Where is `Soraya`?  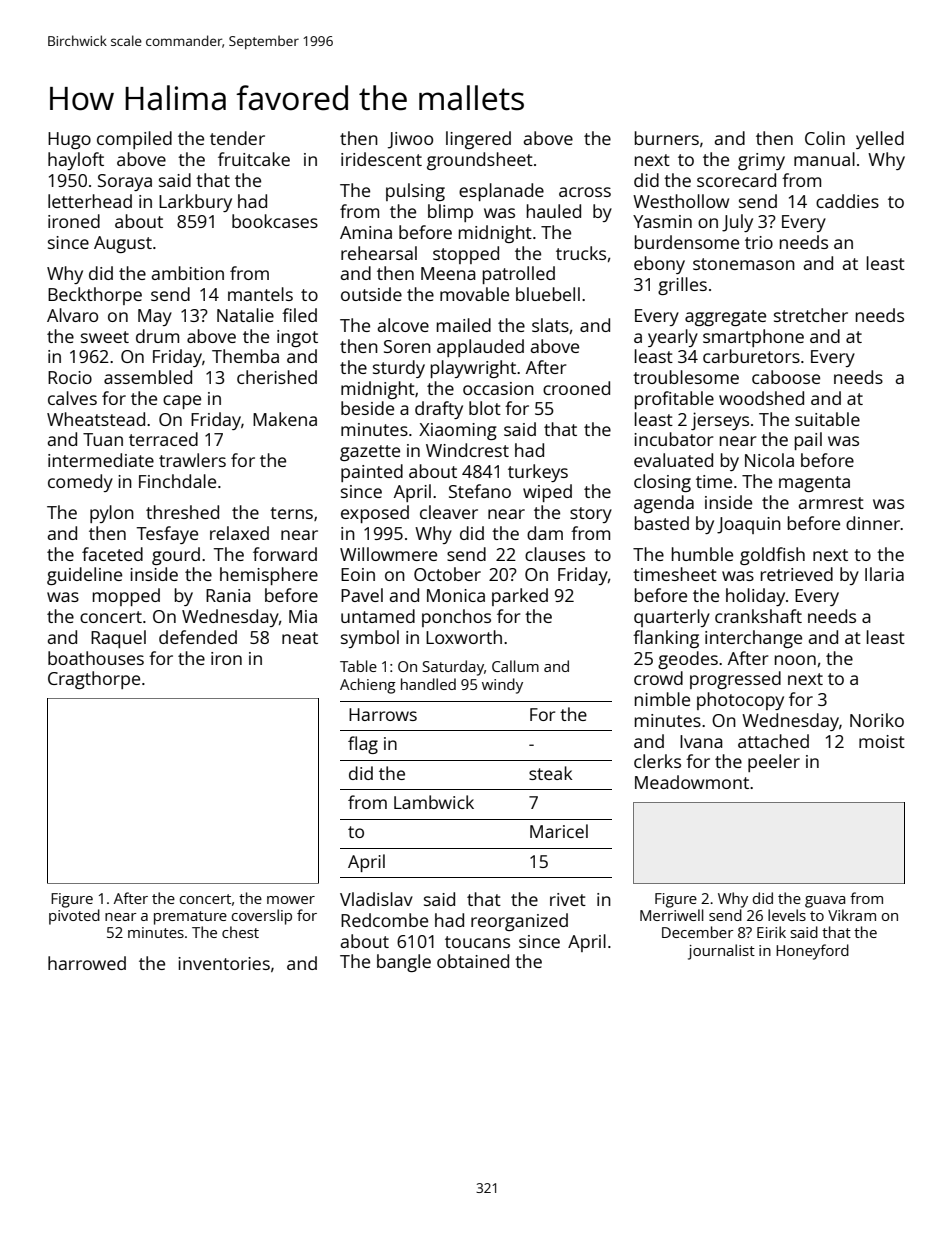
Soraya is located at coordinates (125, 182).
